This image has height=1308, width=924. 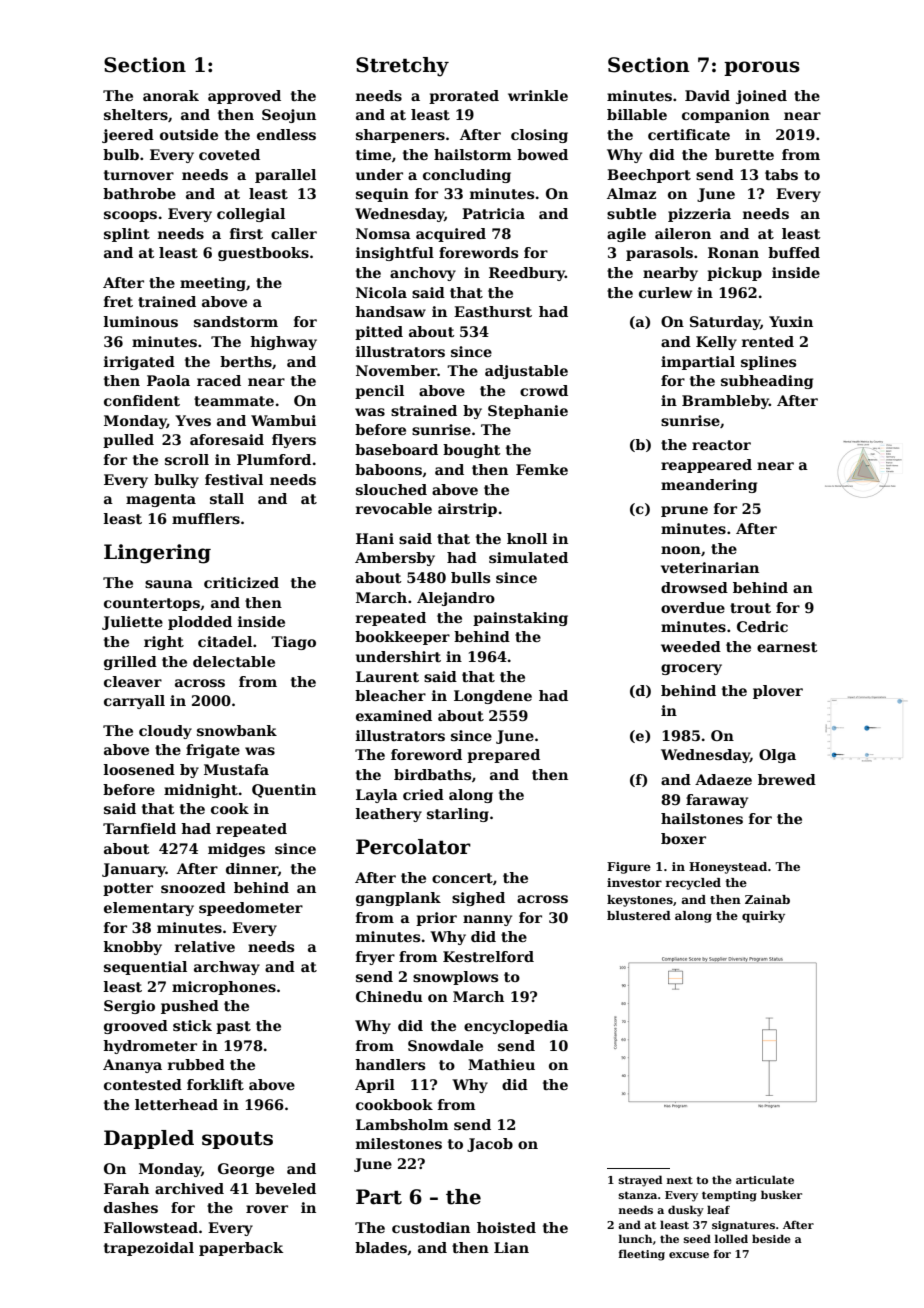 I want to click on buffed, so click(x=794, y=252).
